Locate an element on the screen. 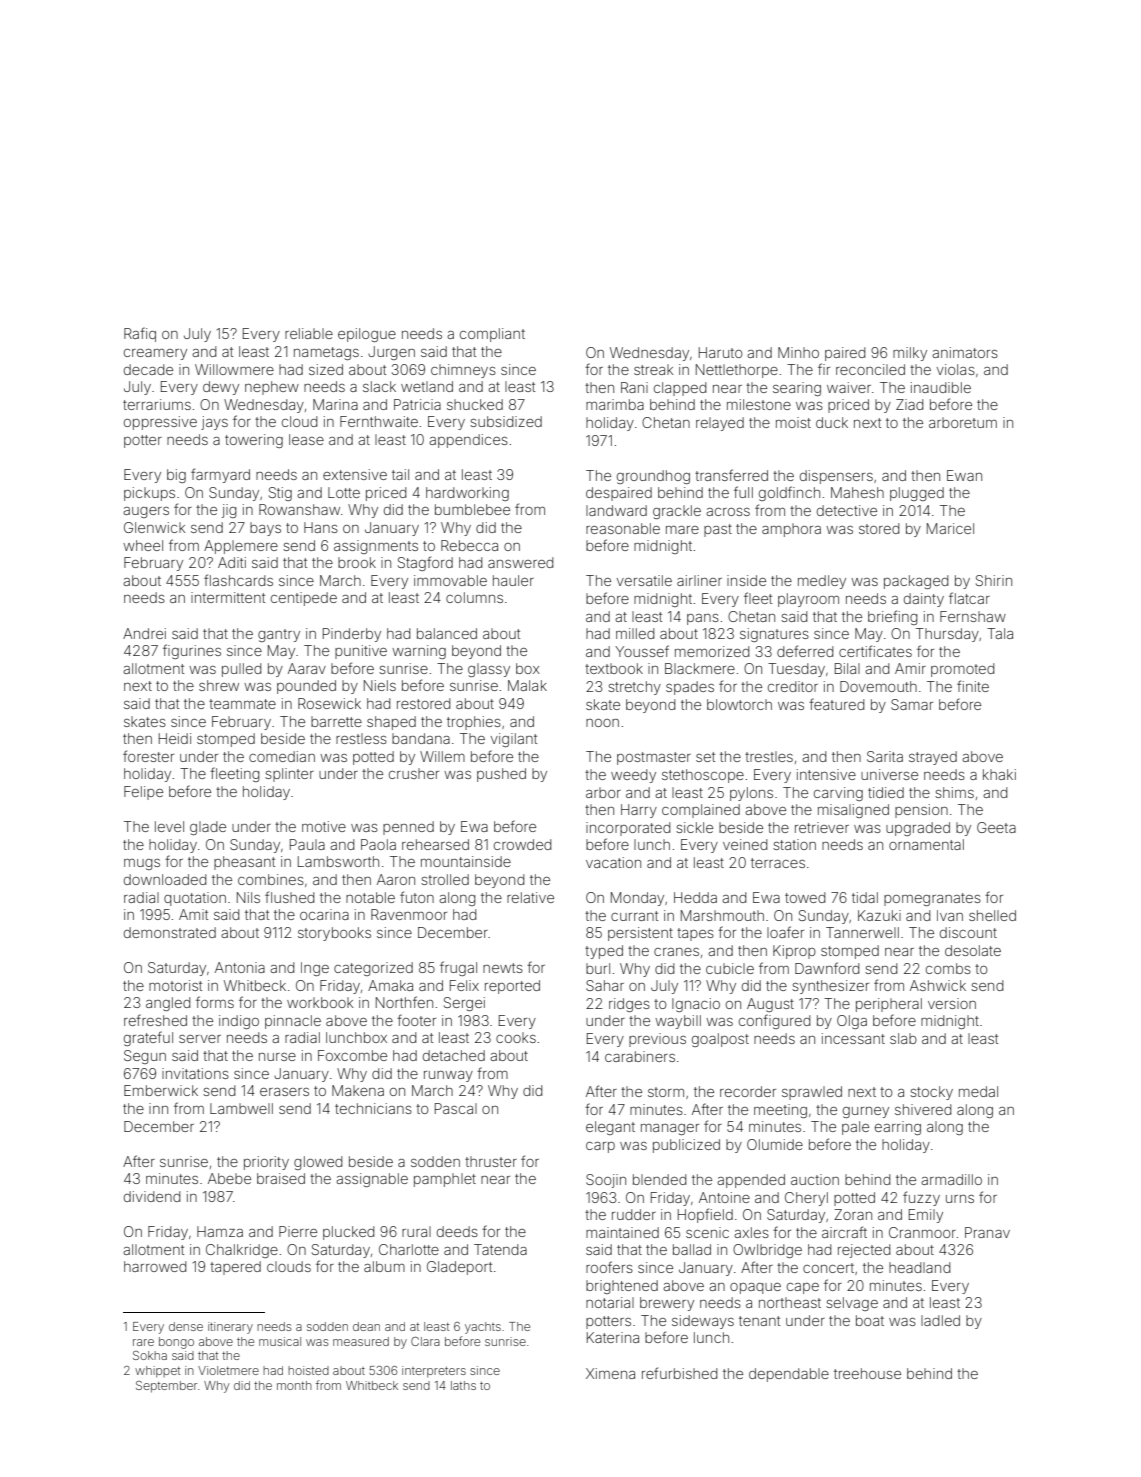 This screenshot has height=1477, width=1141. inaudible is located at coordinates (941, 387).
